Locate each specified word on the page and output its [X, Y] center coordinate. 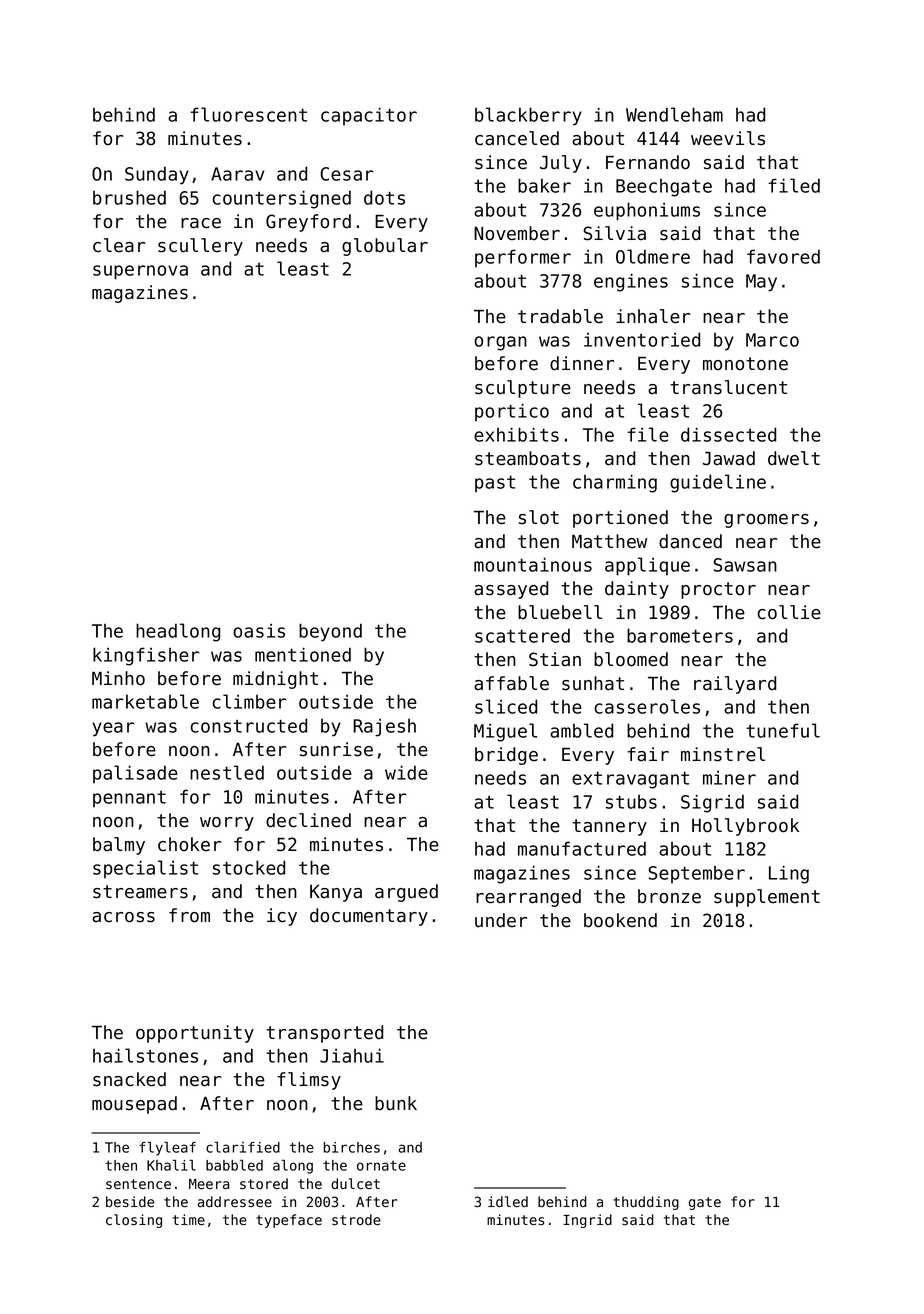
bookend [620, 920]
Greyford [308, 223]
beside [130, 1202]
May [761, 283]
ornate [381, 1166]
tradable [560, 316]
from [189, 915]
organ [500, 343]
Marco [772, 340]
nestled [227, 772]
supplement [767, 898]
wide [406, 772]
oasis [259, 631]
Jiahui [352, 1055]
